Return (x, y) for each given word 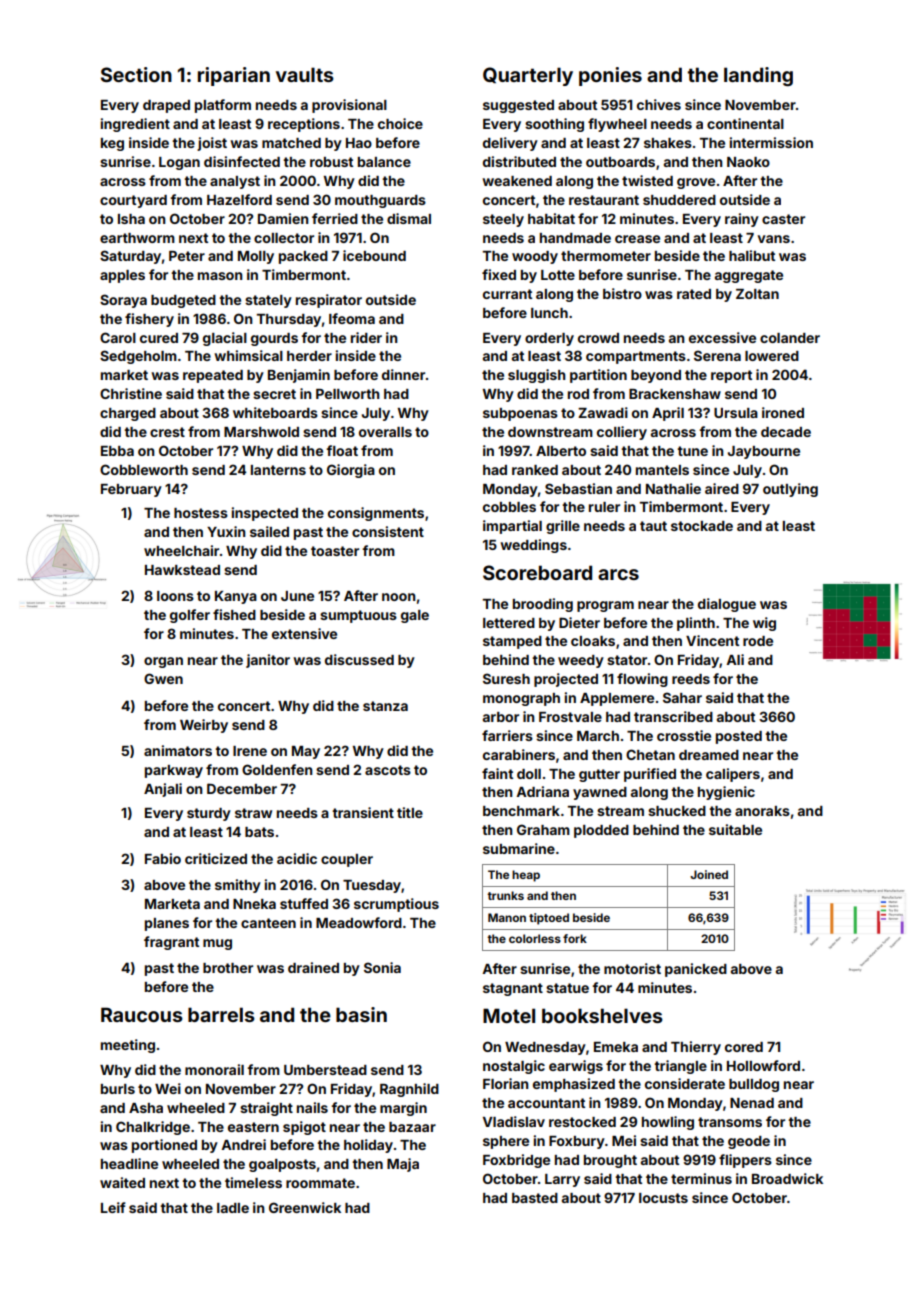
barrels (221, 1014)
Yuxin (226, 531)
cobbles (509, 507)
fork (575, 938)
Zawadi (603, 412)
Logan (179, 163)
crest (167, 432)
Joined (709, 874)
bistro (622, 293)
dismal (409, 218)
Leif (113, 1207)
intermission (771, 142)
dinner (403, 374)
